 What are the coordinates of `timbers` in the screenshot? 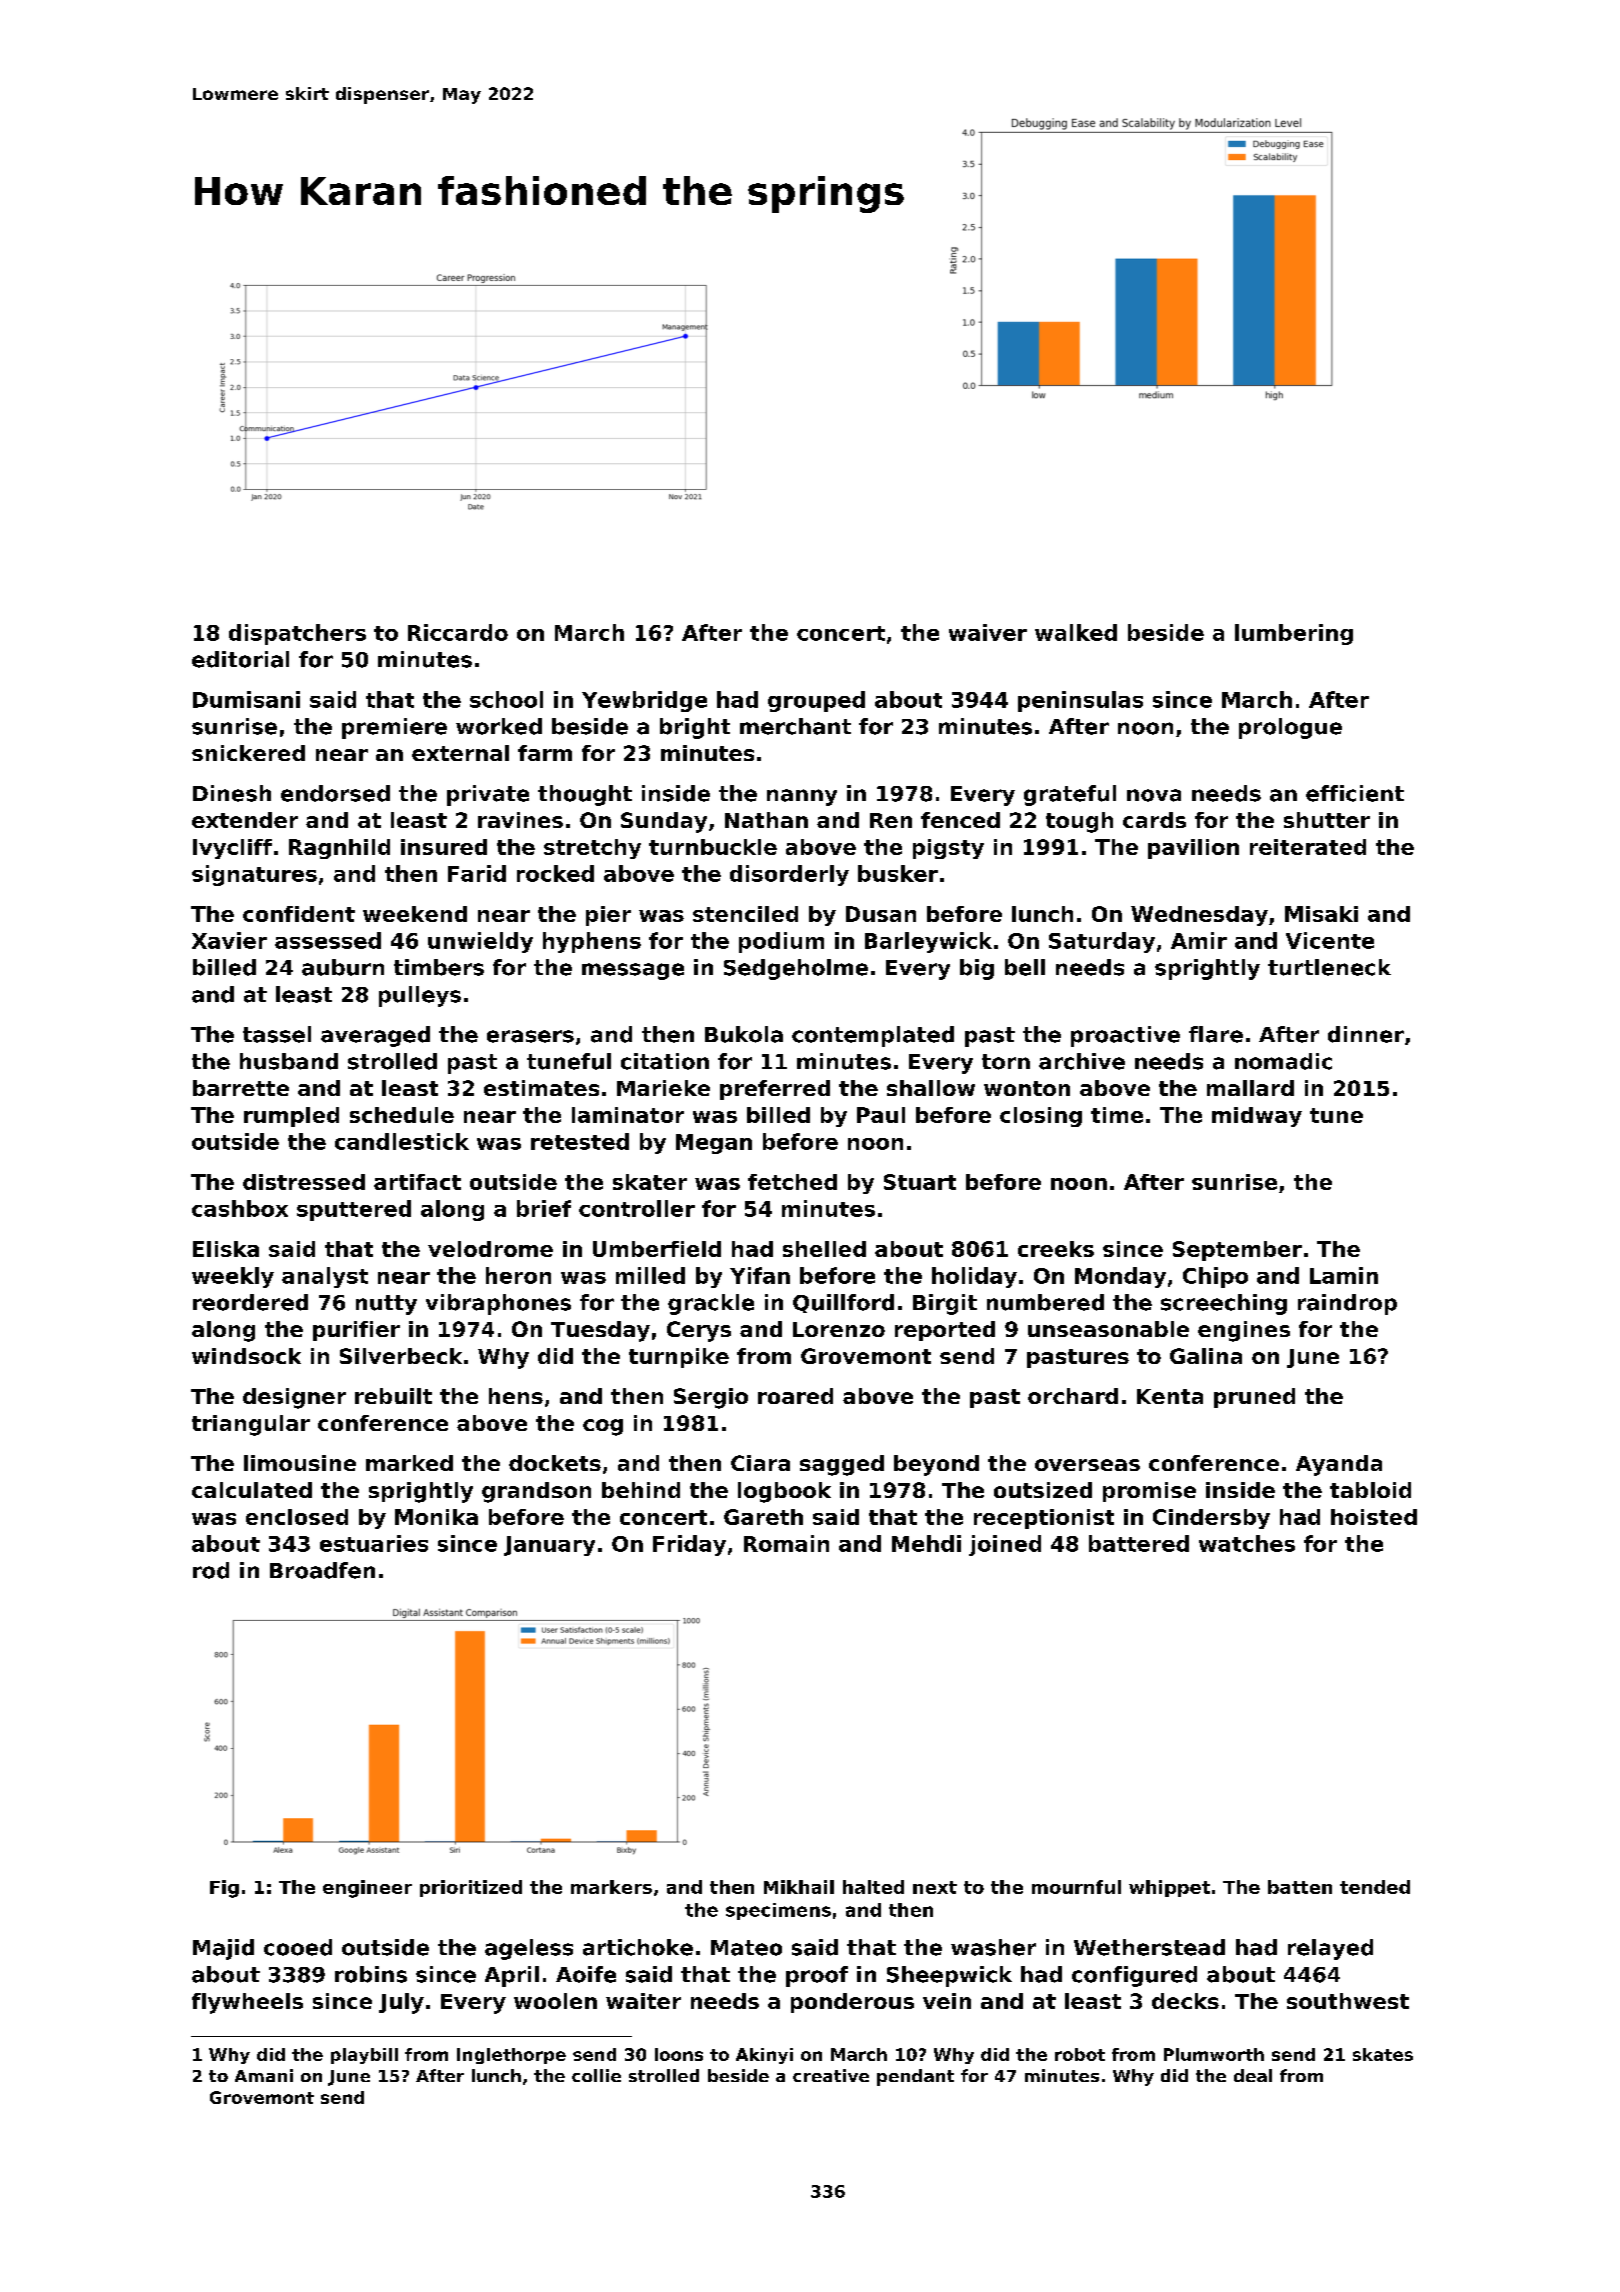 It's located at (439, 967).
